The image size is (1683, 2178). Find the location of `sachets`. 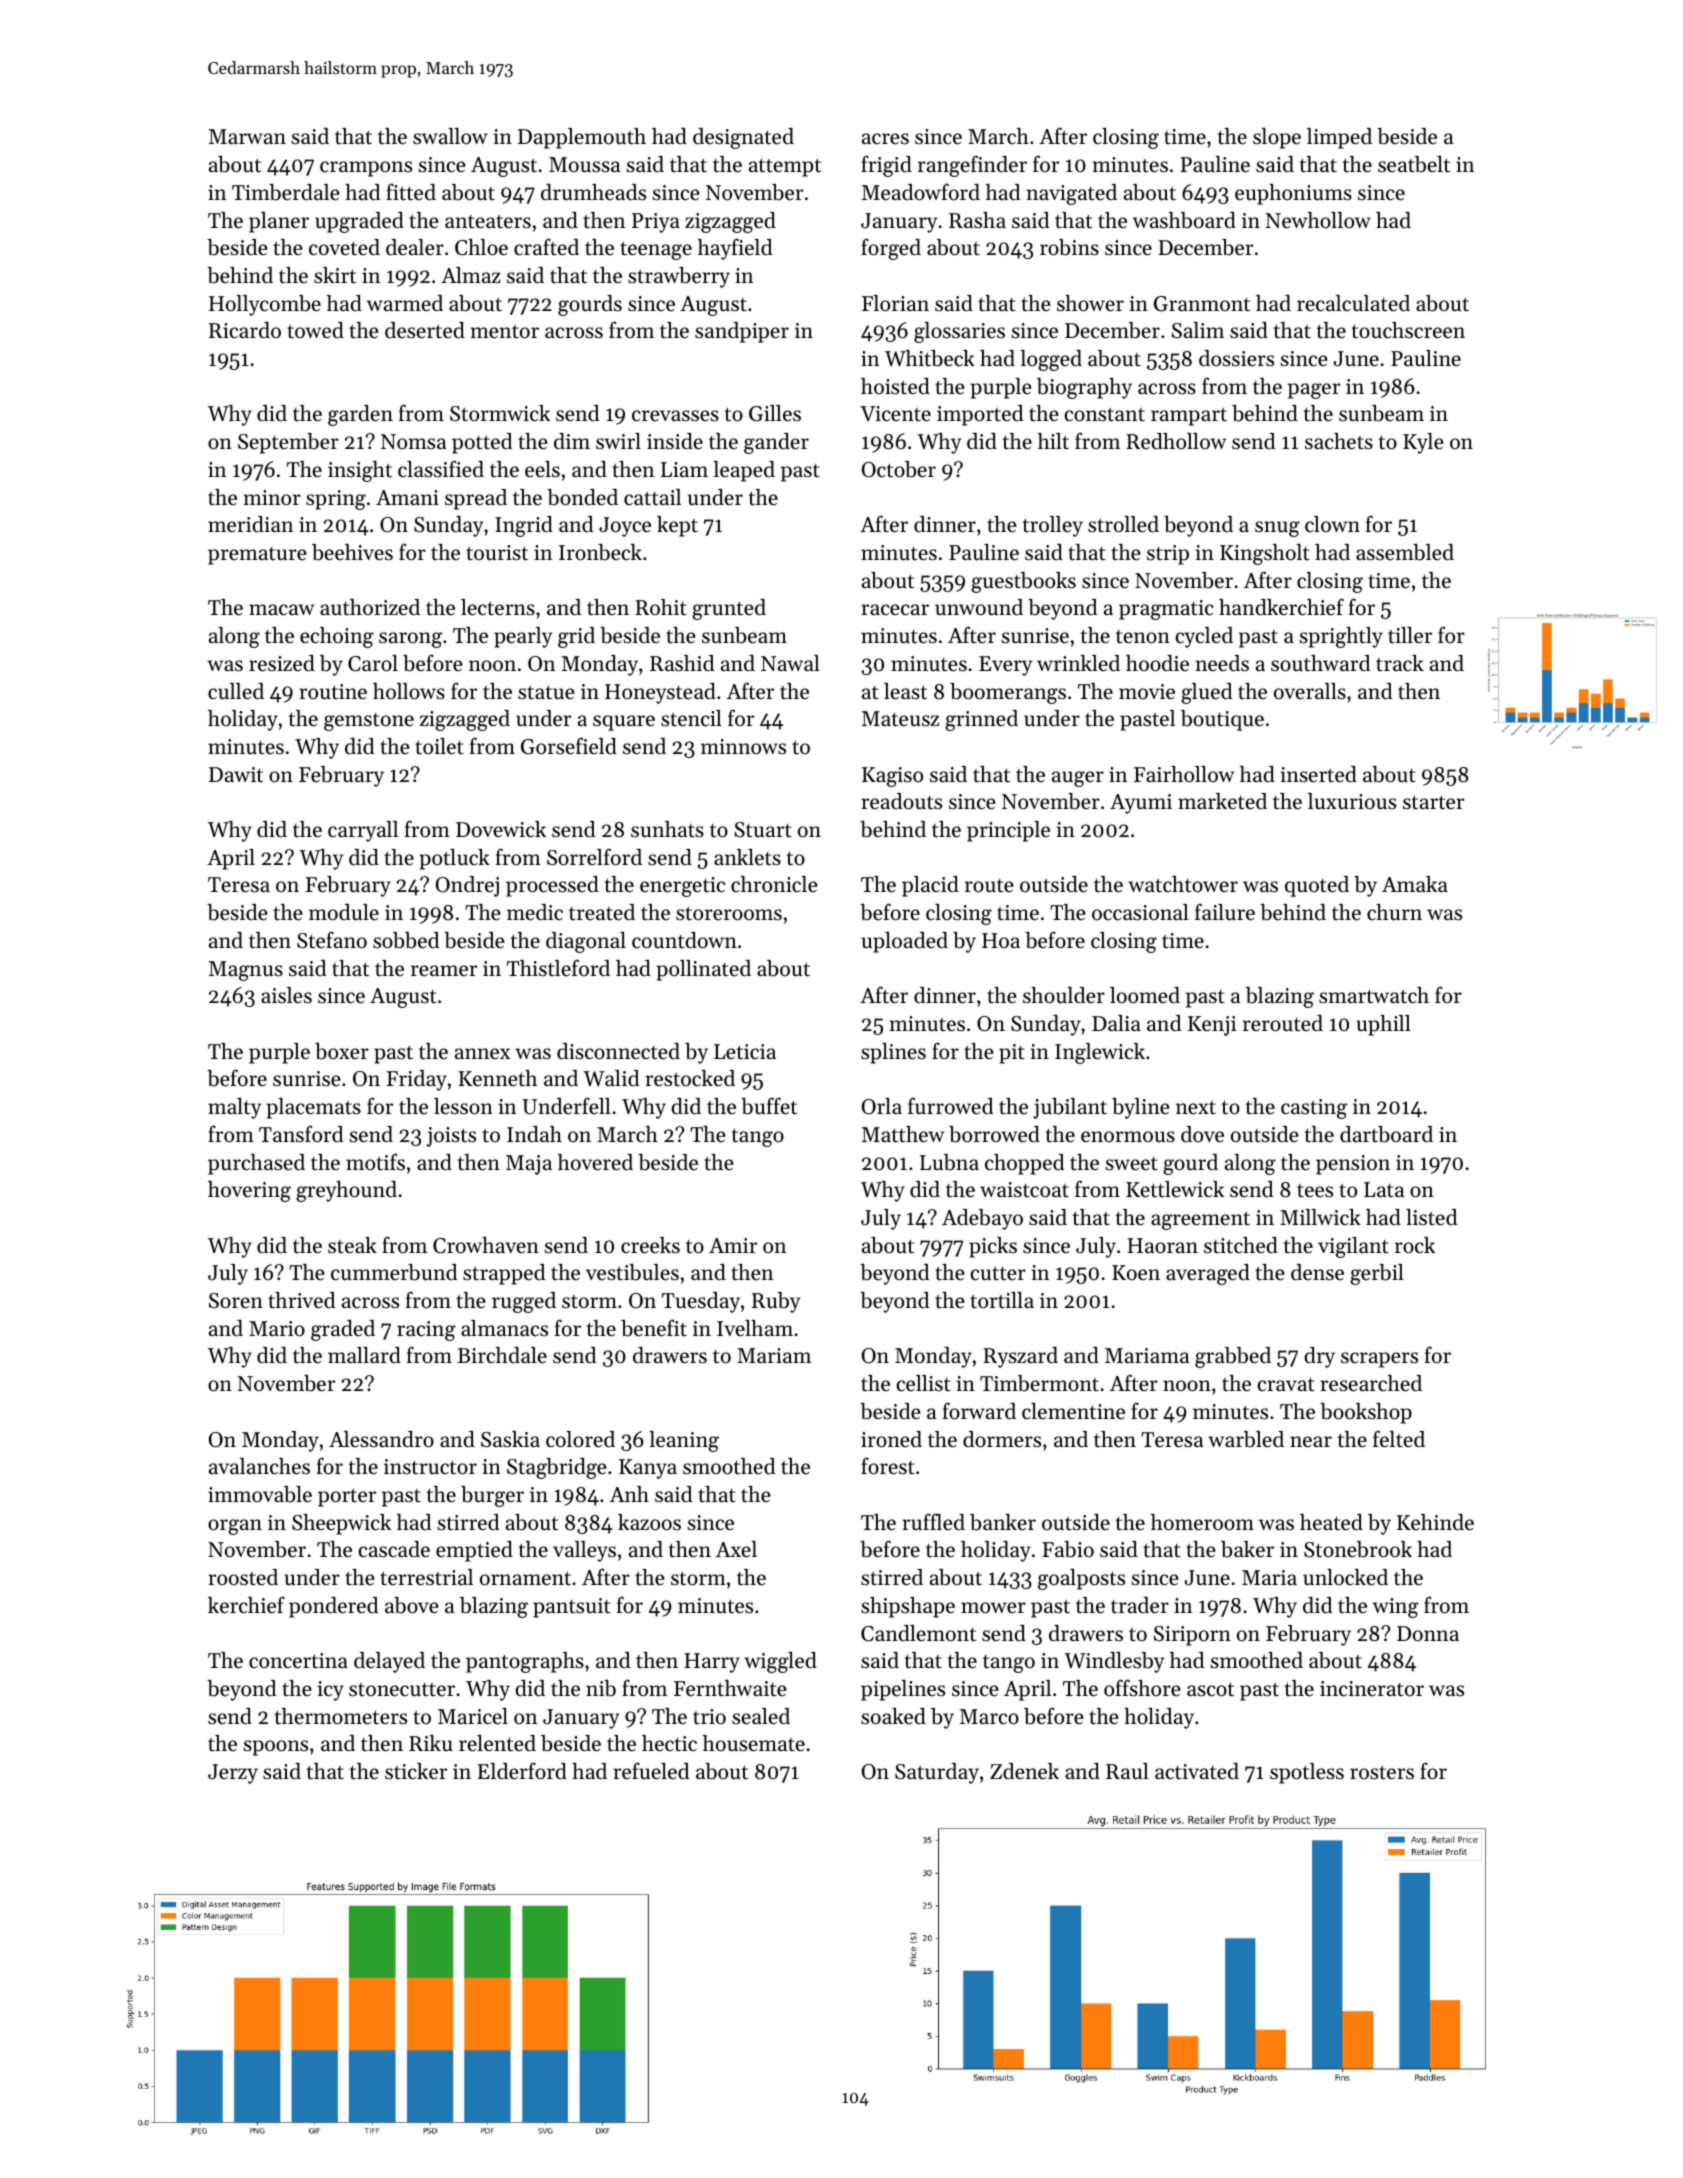

sachets is located at coordinates (1339, 441).
